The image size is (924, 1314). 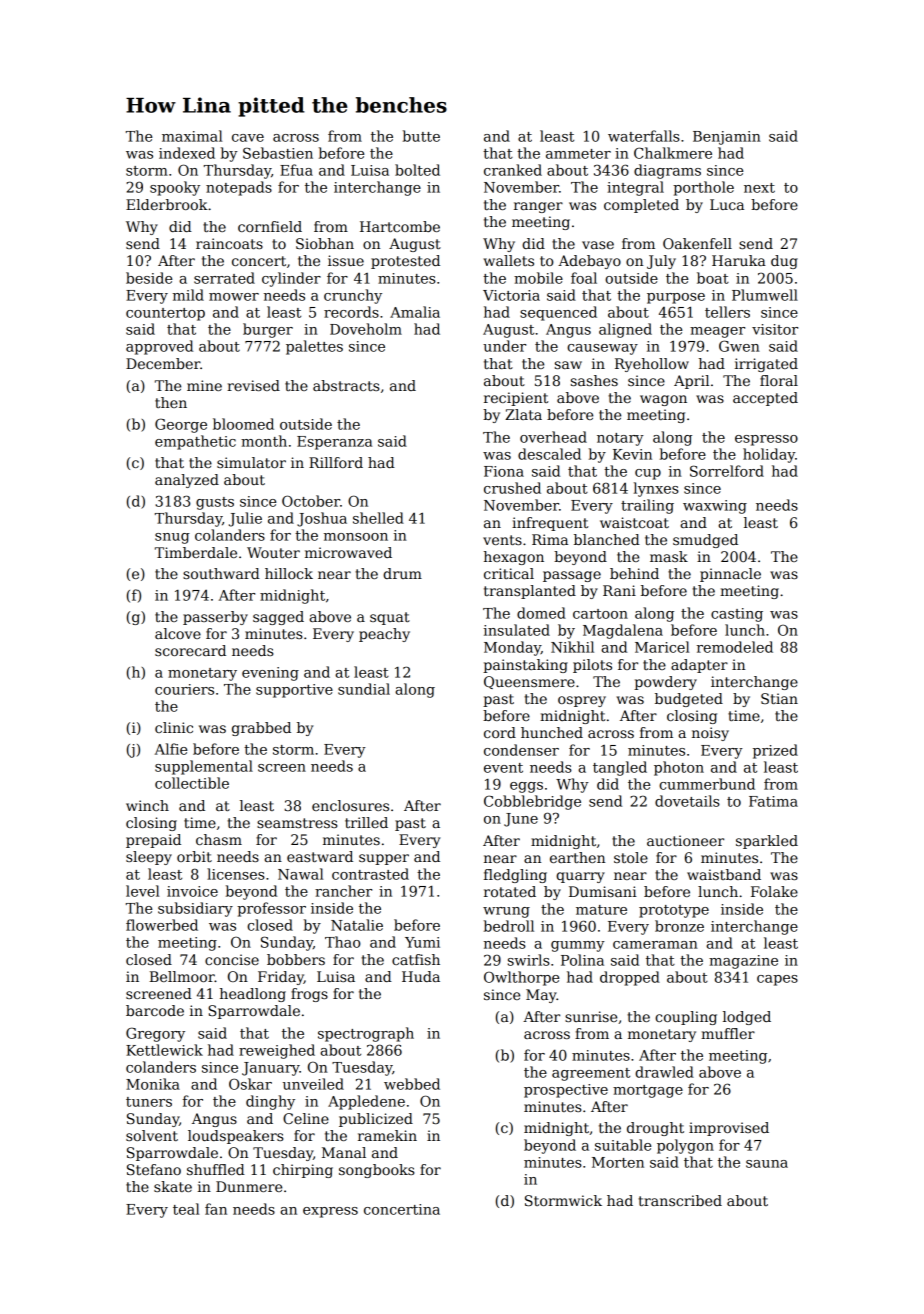 I want to click on evening, so click(x=270, y=674).
